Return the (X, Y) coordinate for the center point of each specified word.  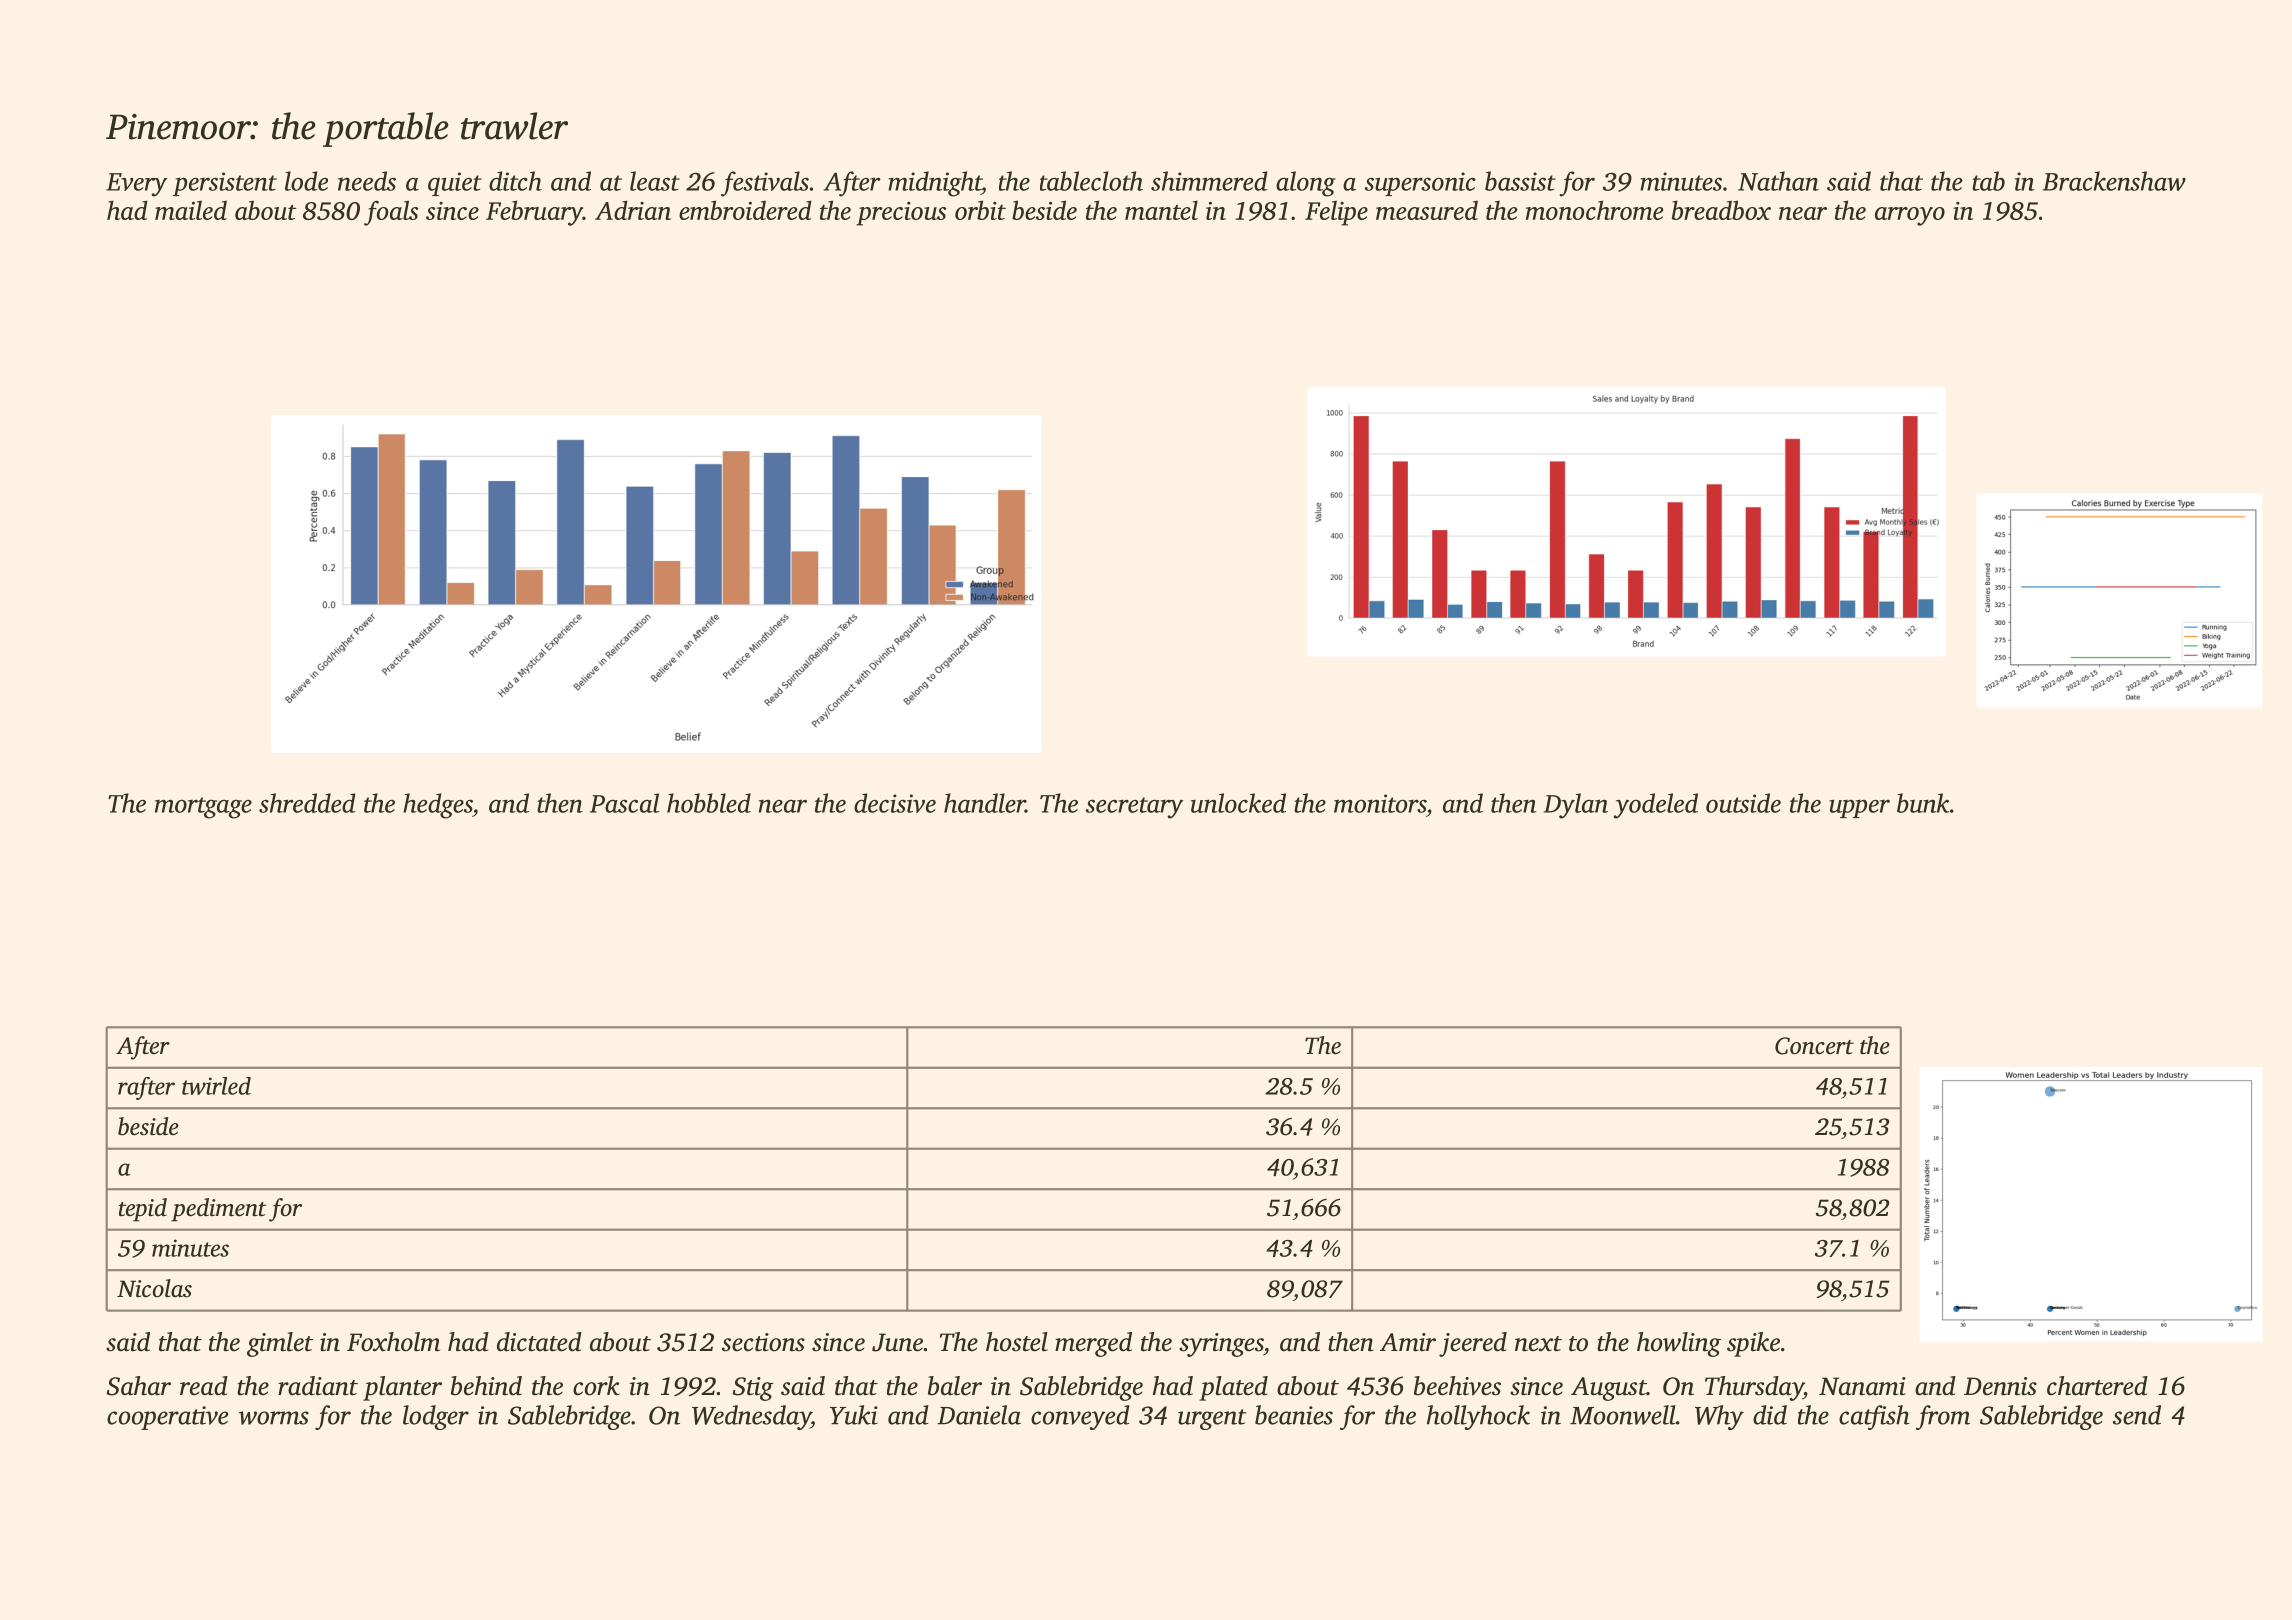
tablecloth (1091, 181)
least (655, 181)
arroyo (1910, 216)
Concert (1814, 1046)
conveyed (1080, 1417)
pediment (218, 1210)
